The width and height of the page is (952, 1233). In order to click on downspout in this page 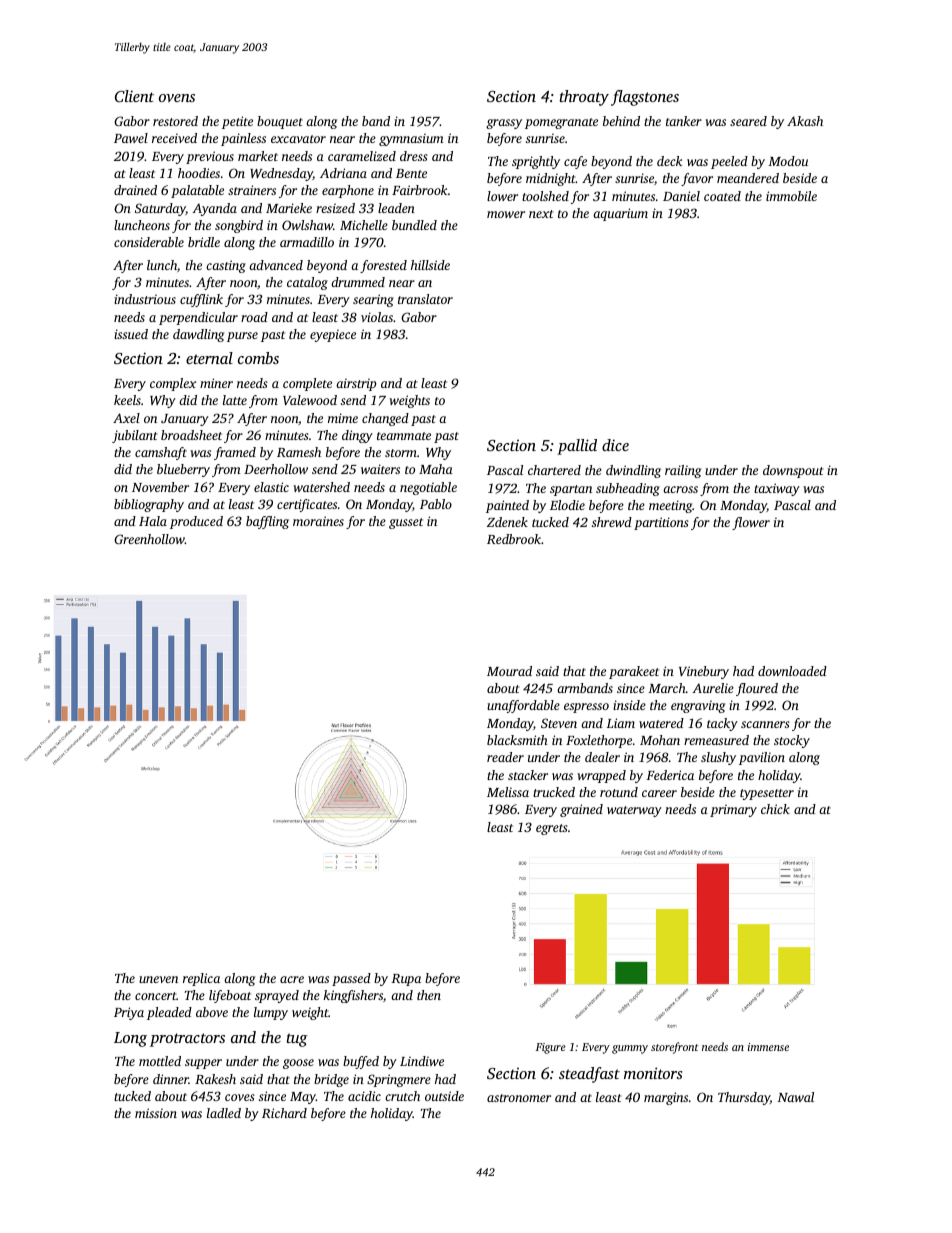, I will do `click(793, 471)`.
